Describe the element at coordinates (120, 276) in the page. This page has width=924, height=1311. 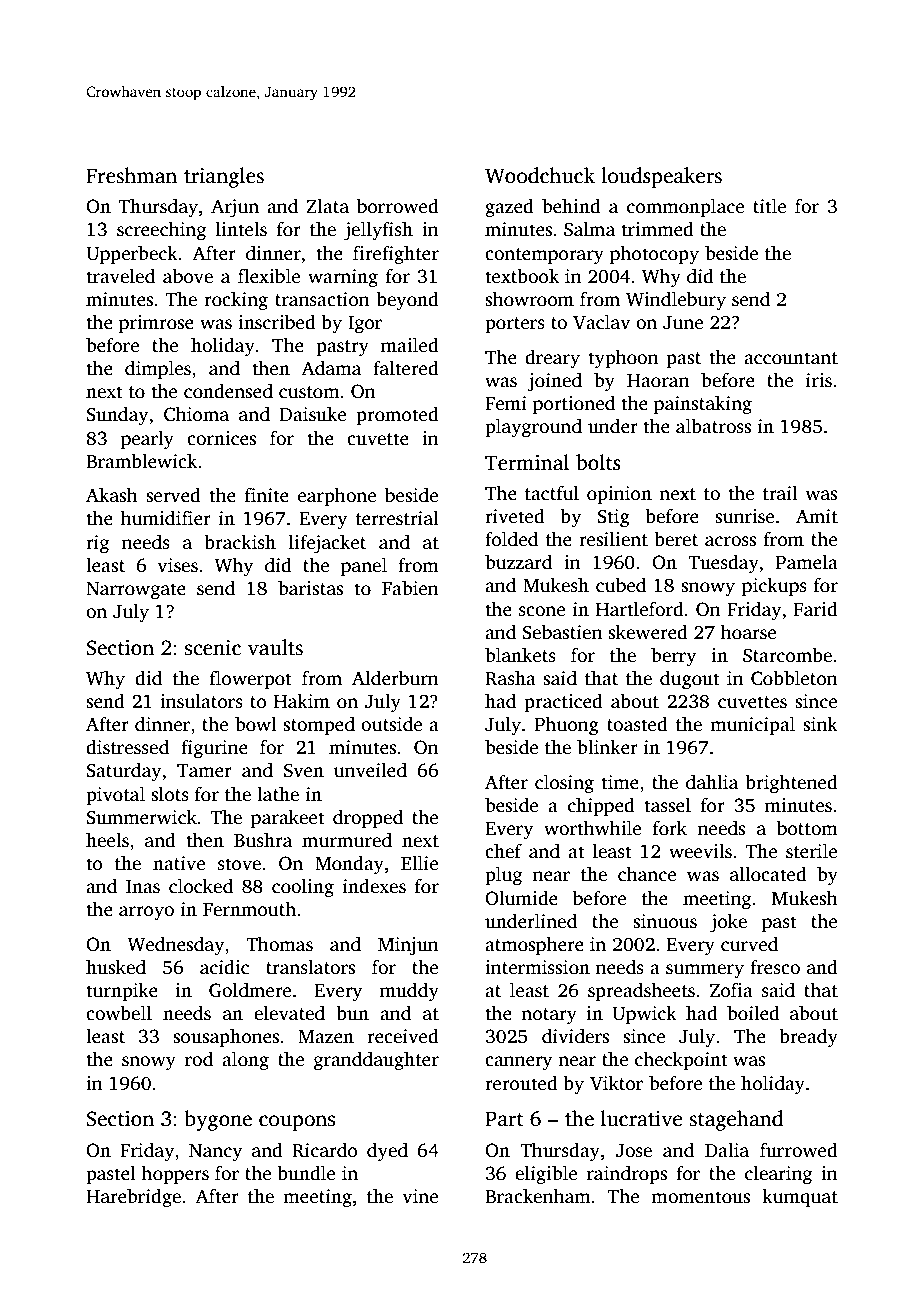
I see `traveled` at that location.
